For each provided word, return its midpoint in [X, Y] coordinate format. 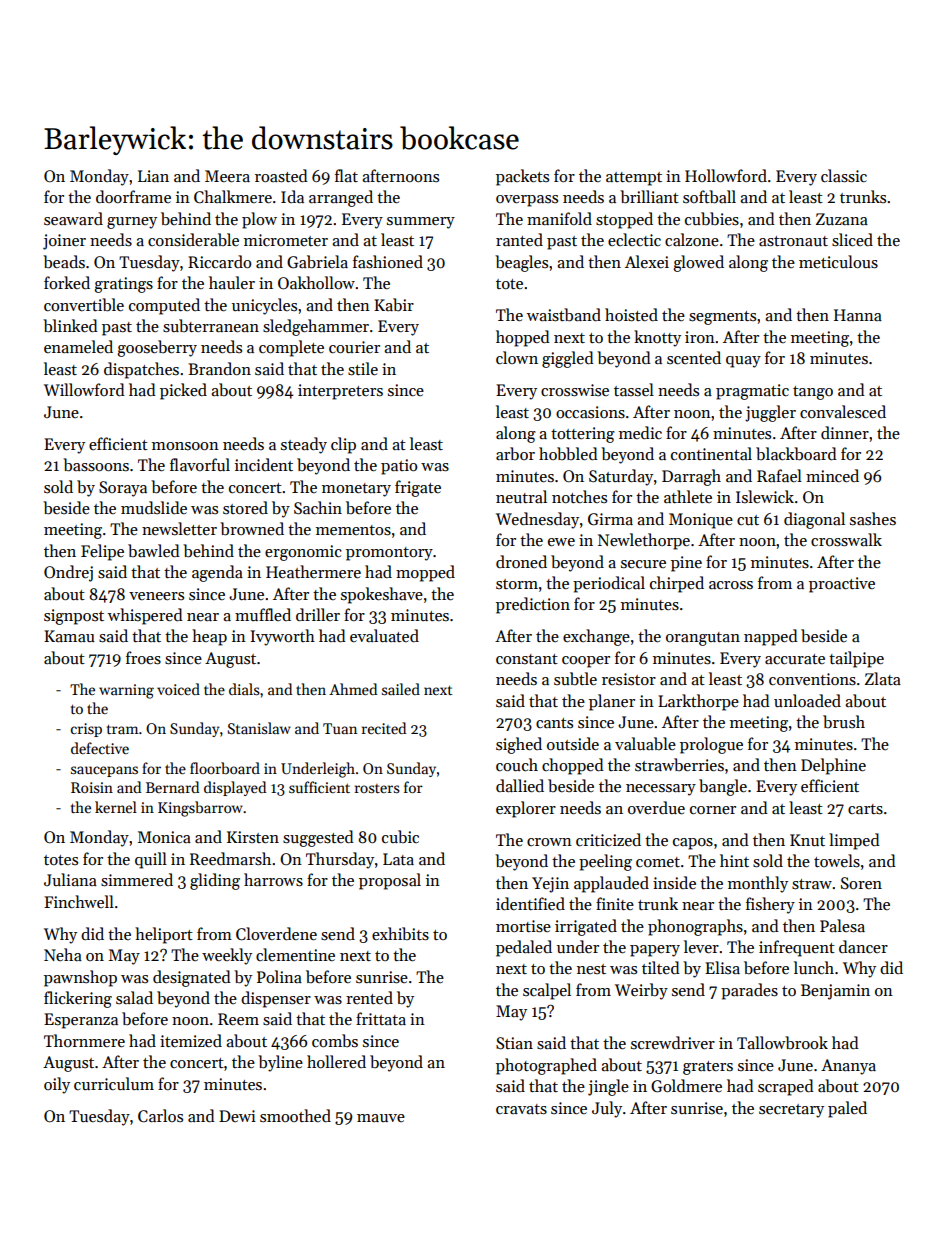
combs [335, 1040]
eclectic [634, 239]
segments [722, 318]
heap [209, 637]
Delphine [833, 766]
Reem [238, 1019]
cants [554, 723]
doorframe [133, 196]
